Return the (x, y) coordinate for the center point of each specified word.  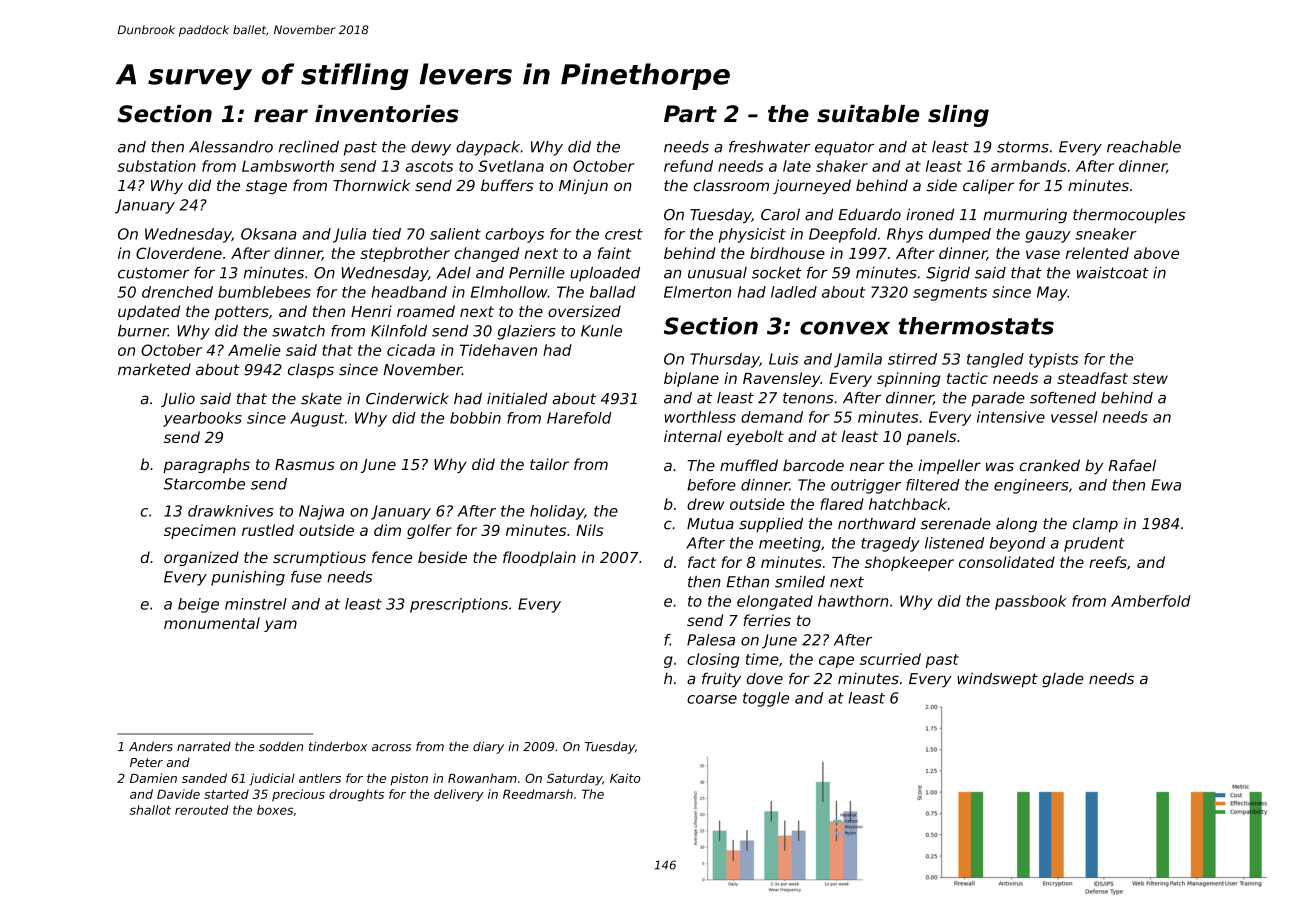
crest (624, 234)
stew (1150, 378)
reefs (1108, 562)
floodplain (539, 558)
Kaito (625, 778)
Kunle (601, 331)
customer (154, 273)
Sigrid (948, 274)
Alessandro (231, 147)
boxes (275, 810)
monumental (212, 623)
